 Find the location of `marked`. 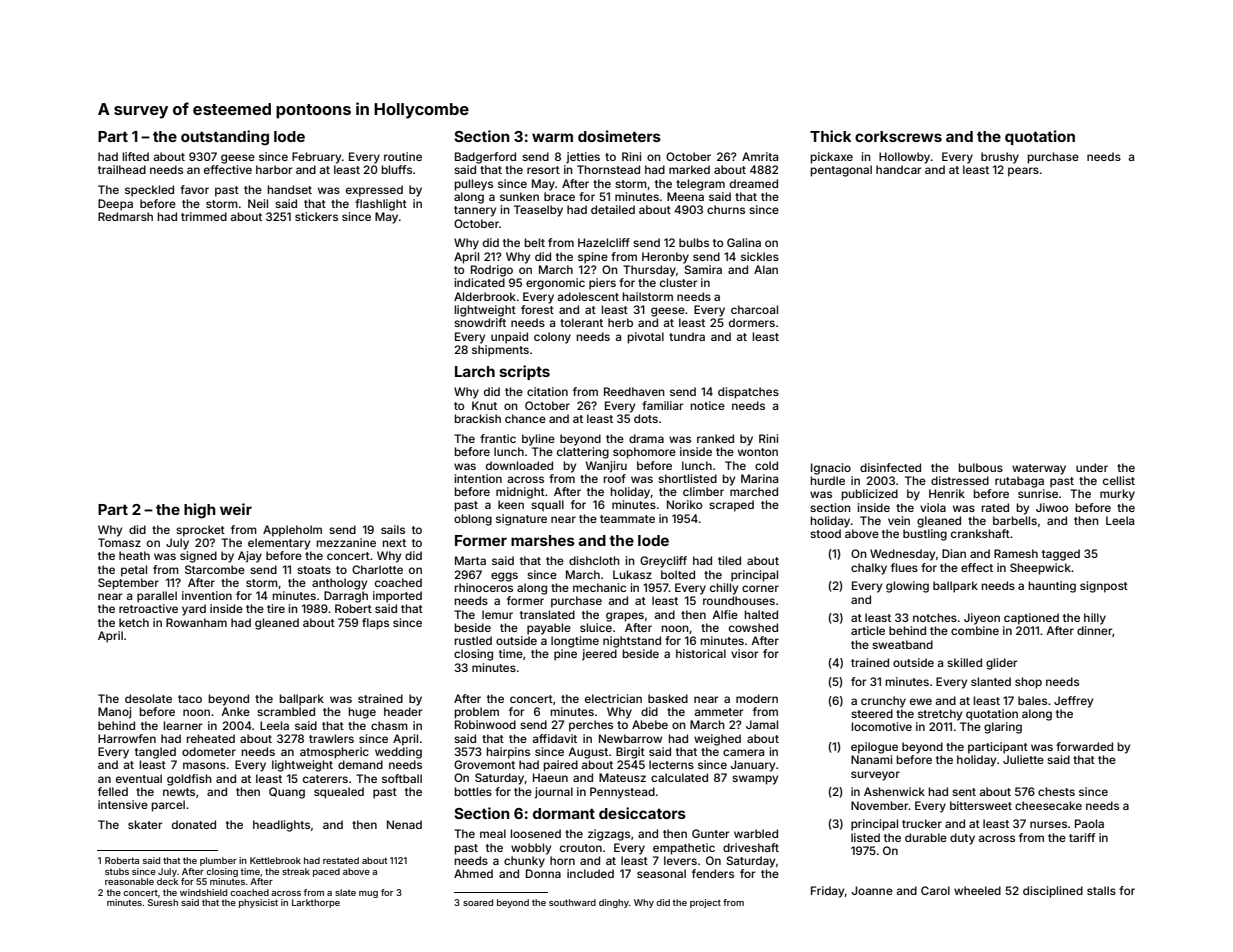

marked is located at coordinates (689, 169).
